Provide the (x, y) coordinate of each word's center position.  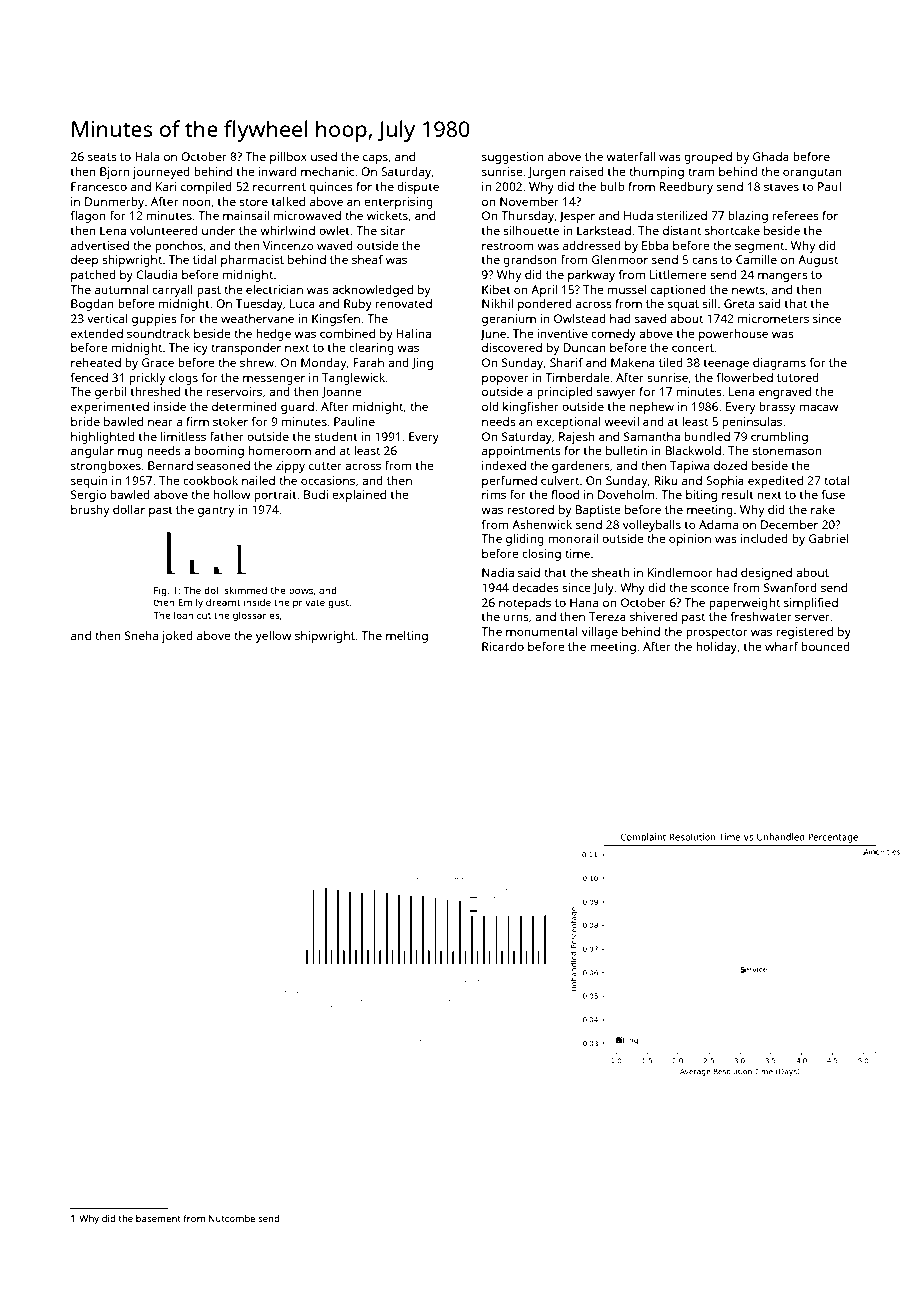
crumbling (779, 438)
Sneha (141, 635)
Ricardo (503, 646)
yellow (273, 637)
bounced (825, 646)
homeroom (280, 450)
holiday (716, 648)
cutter (325, 466)
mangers (783, 277)
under (218, 230)
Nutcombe (232, 1218)
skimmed (245, 590)
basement (158, 1218)
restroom (508, 246)
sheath (610, 572)
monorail (573, 538)
